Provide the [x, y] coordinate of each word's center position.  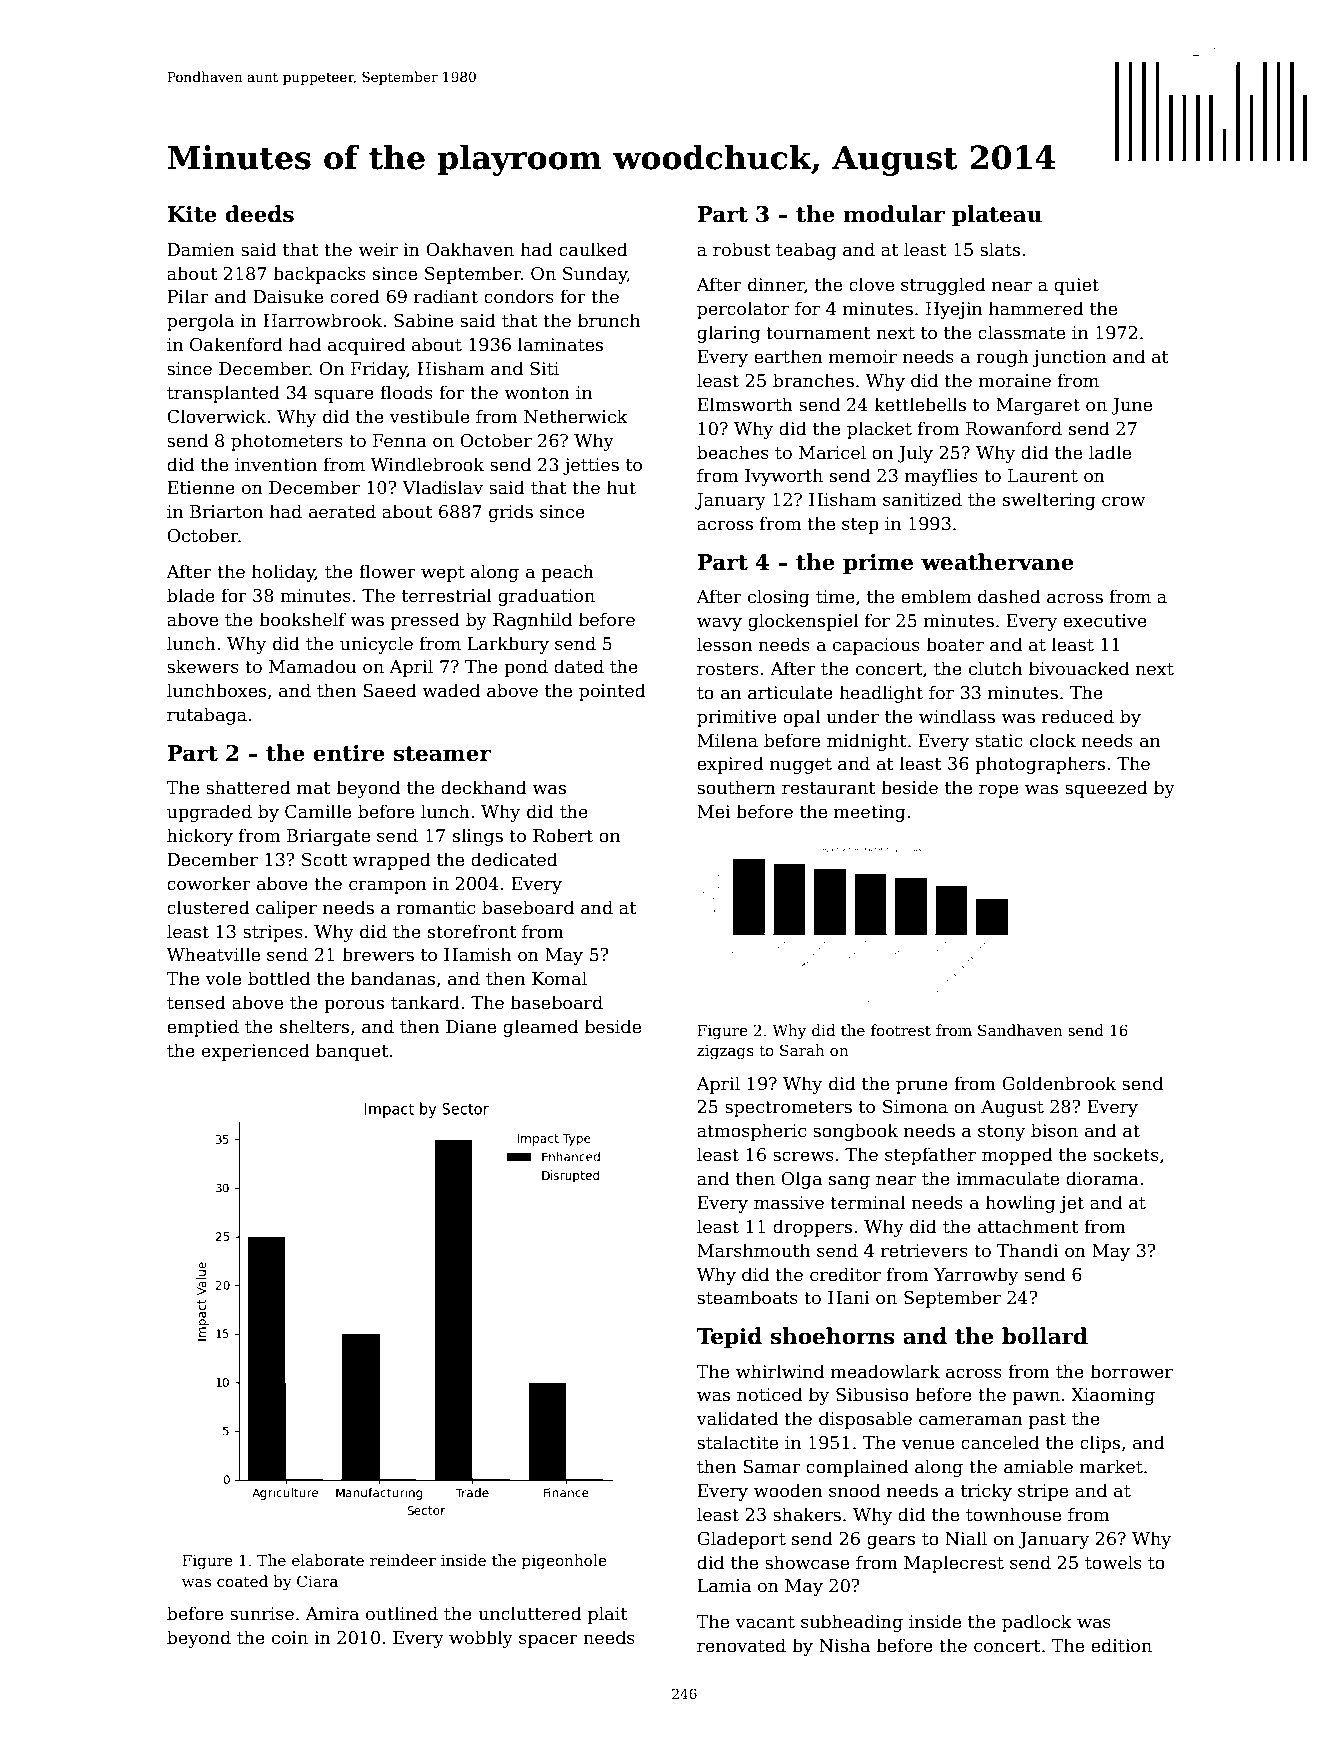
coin [290, 1638]
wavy [719, 624]
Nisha [844, 1645]
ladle [1110, 452]
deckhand [484, 787]
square [344, 396]
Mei [713, 812]
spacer [548, 1641]
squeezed [1106, 789]
